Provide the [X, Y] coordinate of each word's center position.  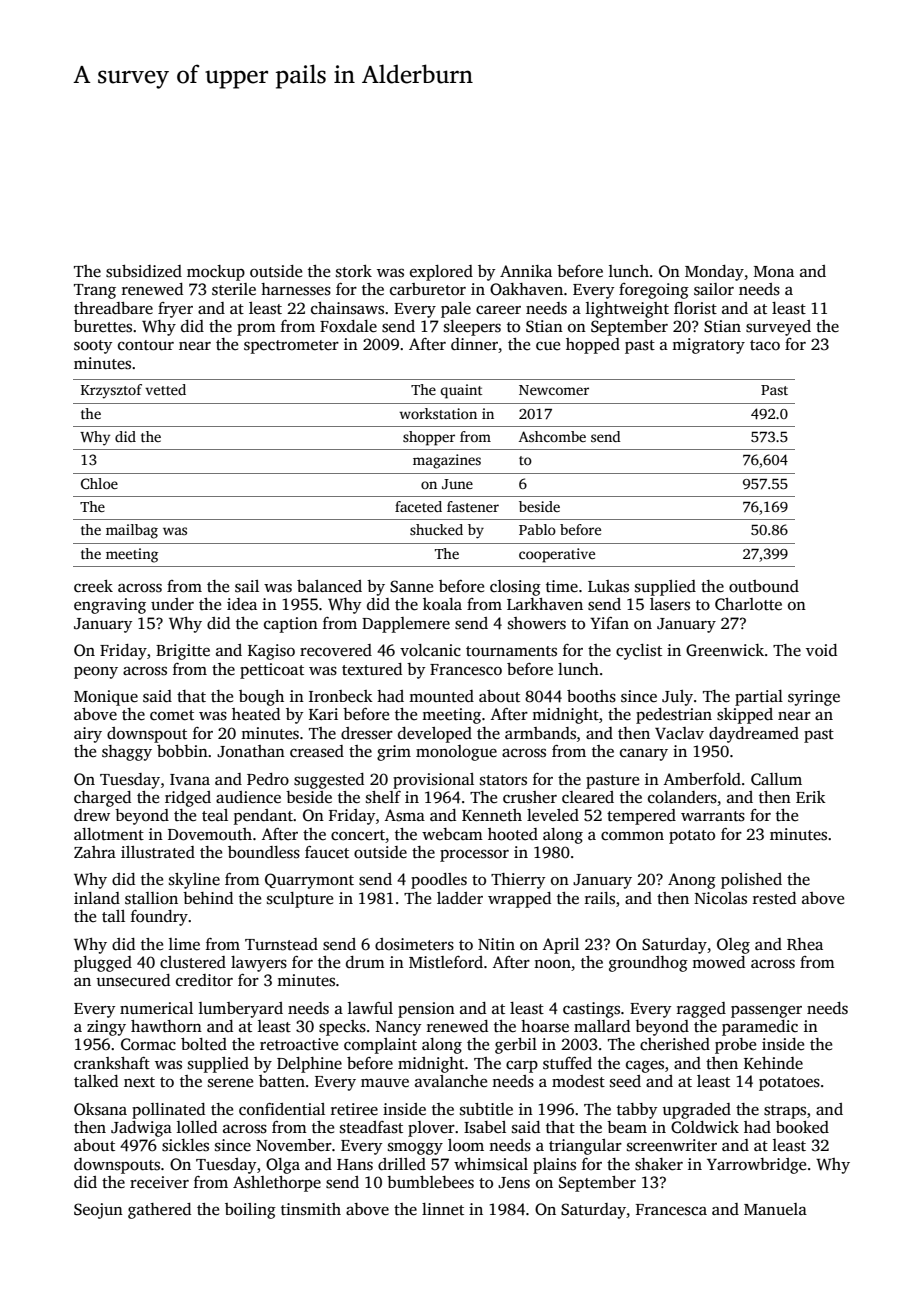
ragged [701, 1010]
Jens [514, 1183]
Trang [95, 291]
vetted [165, 389]
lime [184, 944]
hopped [593, 346]
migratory [708, 346]
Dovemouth [210, 834]
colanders [682, 797]
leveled [553, 815]
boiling [250, 1211]
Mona [774, 272]
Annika [526, 271]
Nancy [399, 1028]
